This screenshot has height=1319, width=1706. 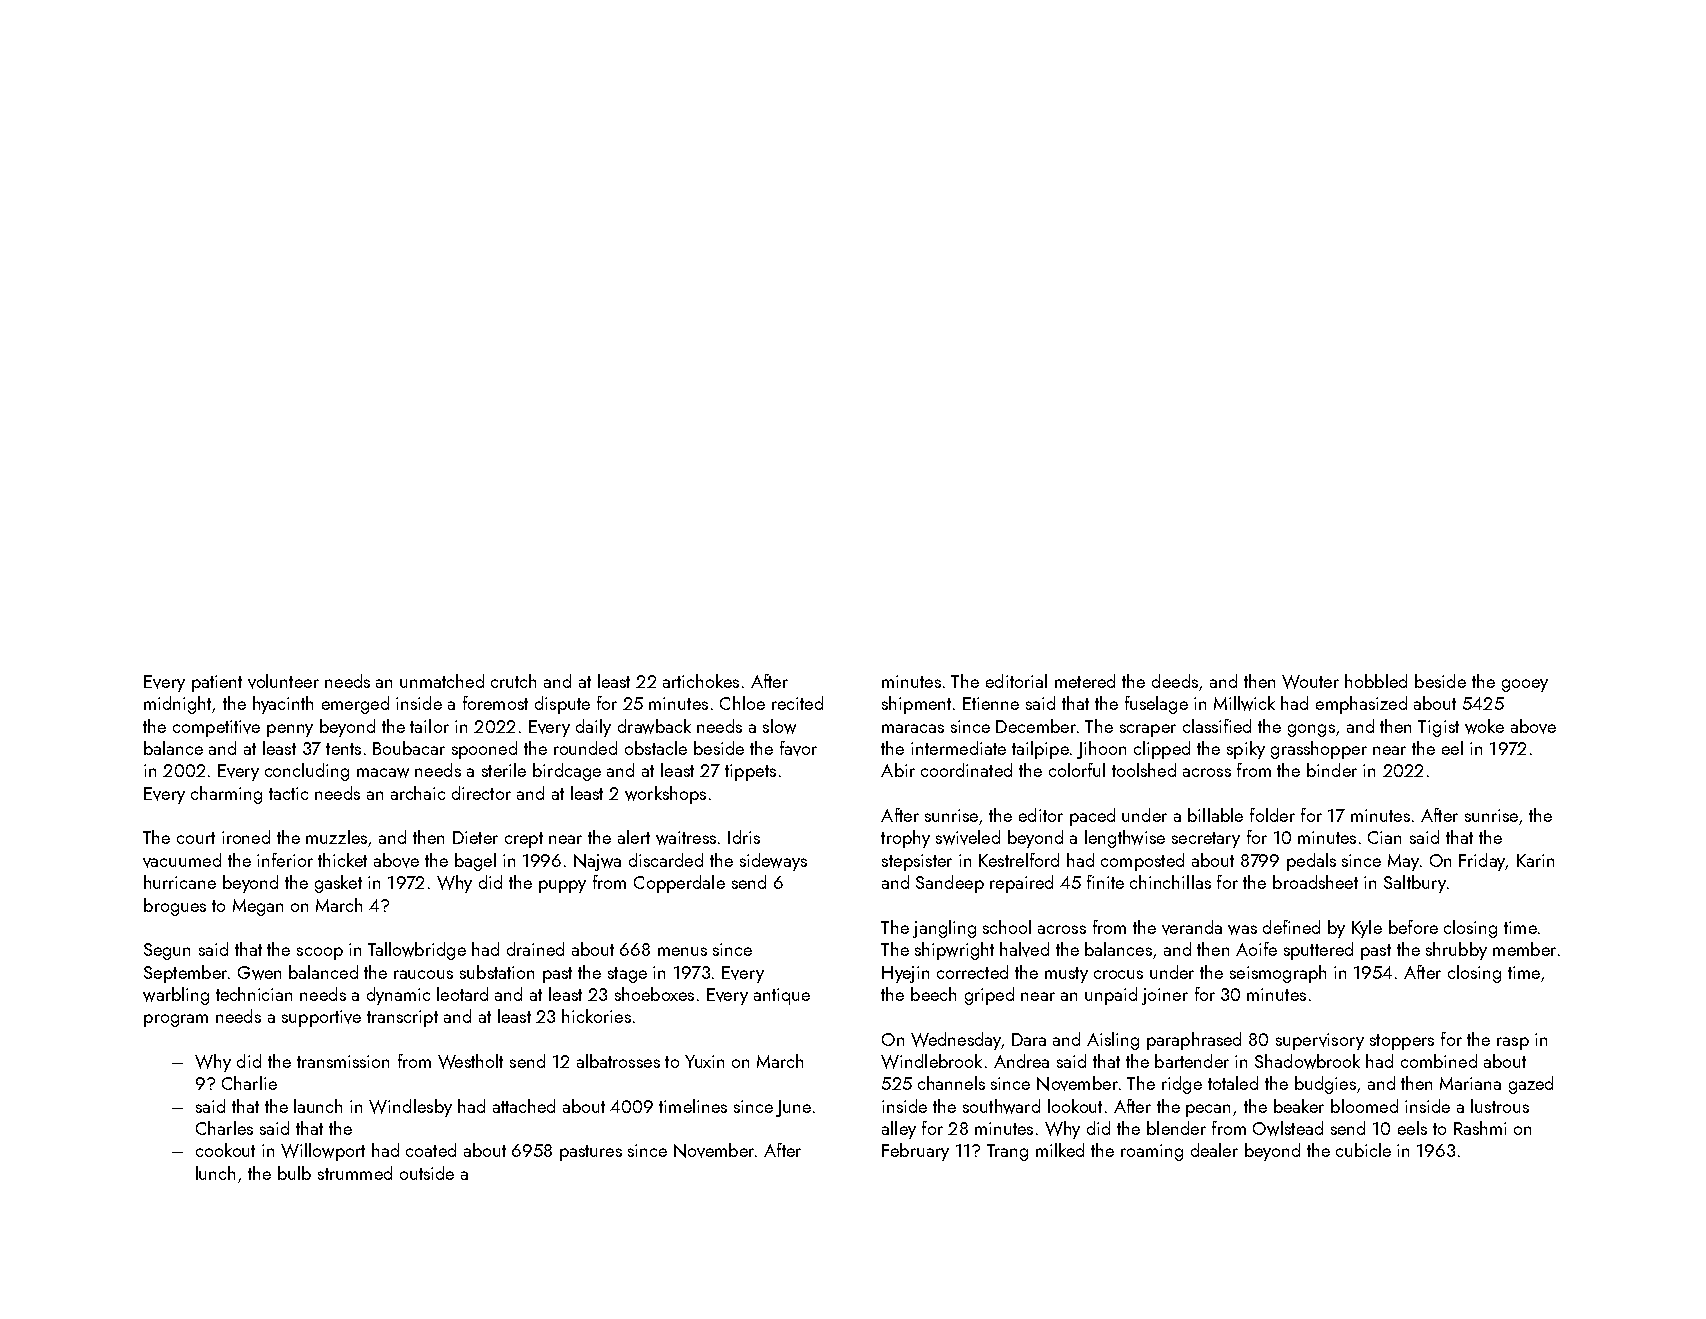 I want to click on deeds, so click(x=1175, y=681).
